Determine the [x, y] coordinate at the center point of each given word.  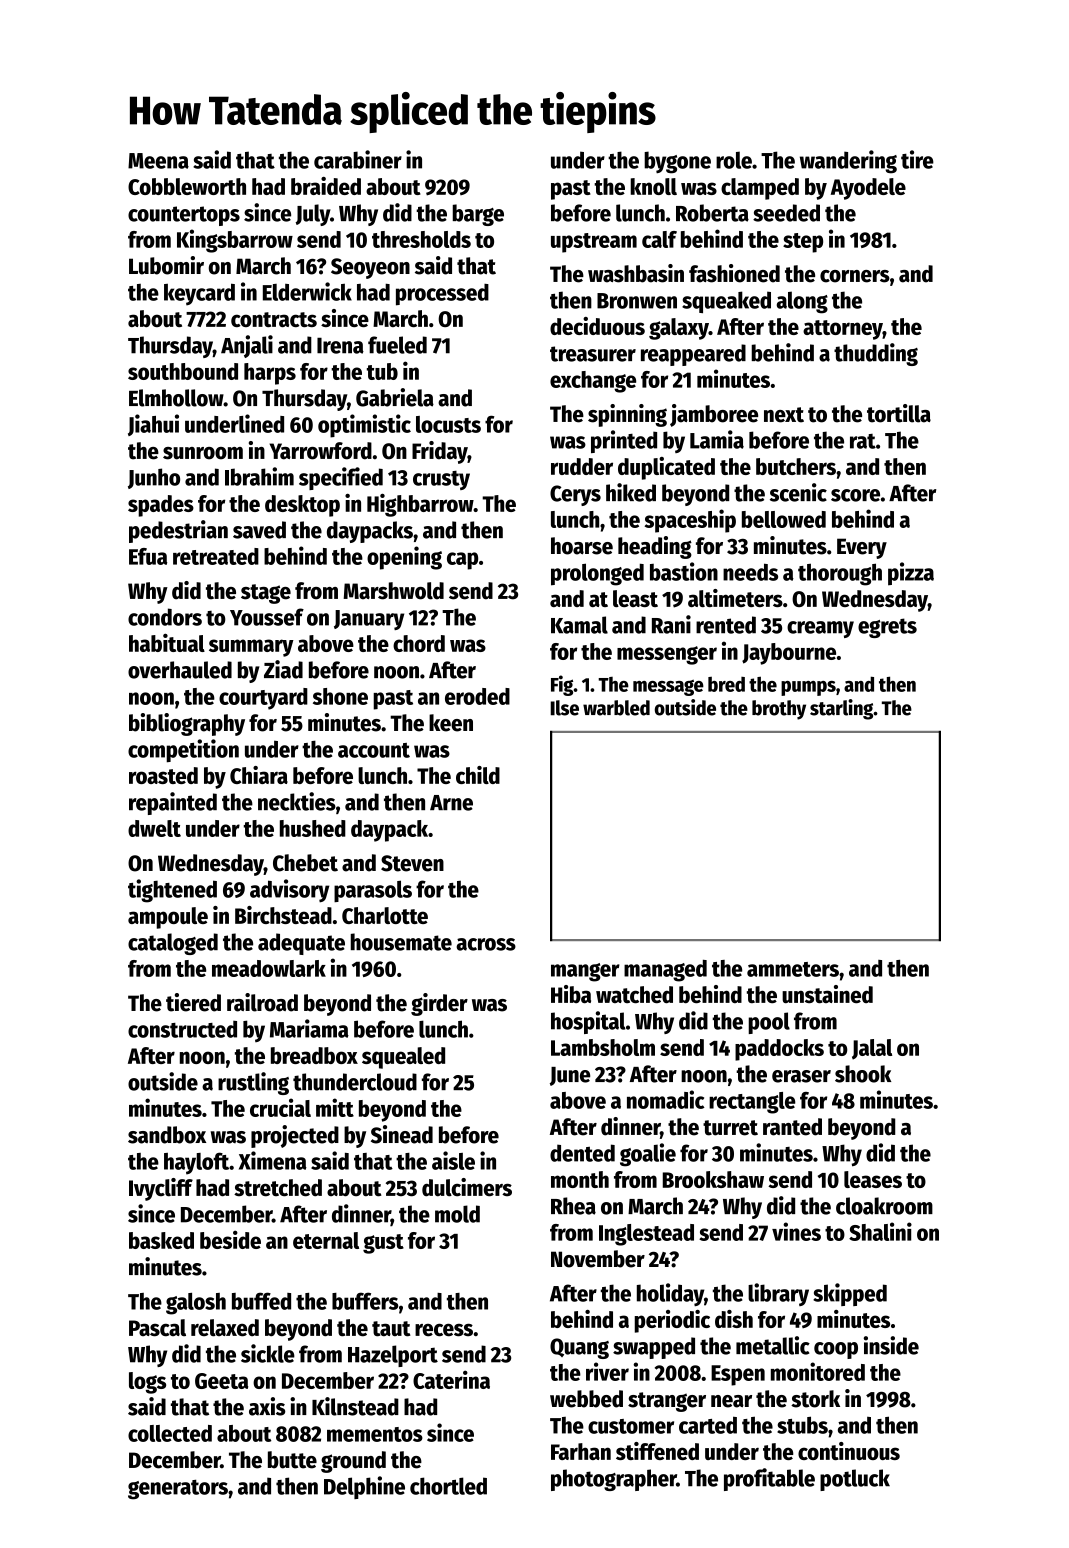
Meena [158, 161]
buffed [261, 1301]
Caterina [451, 1379]
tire [917, 159]
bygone [677, 162]
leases [873, 1179]
